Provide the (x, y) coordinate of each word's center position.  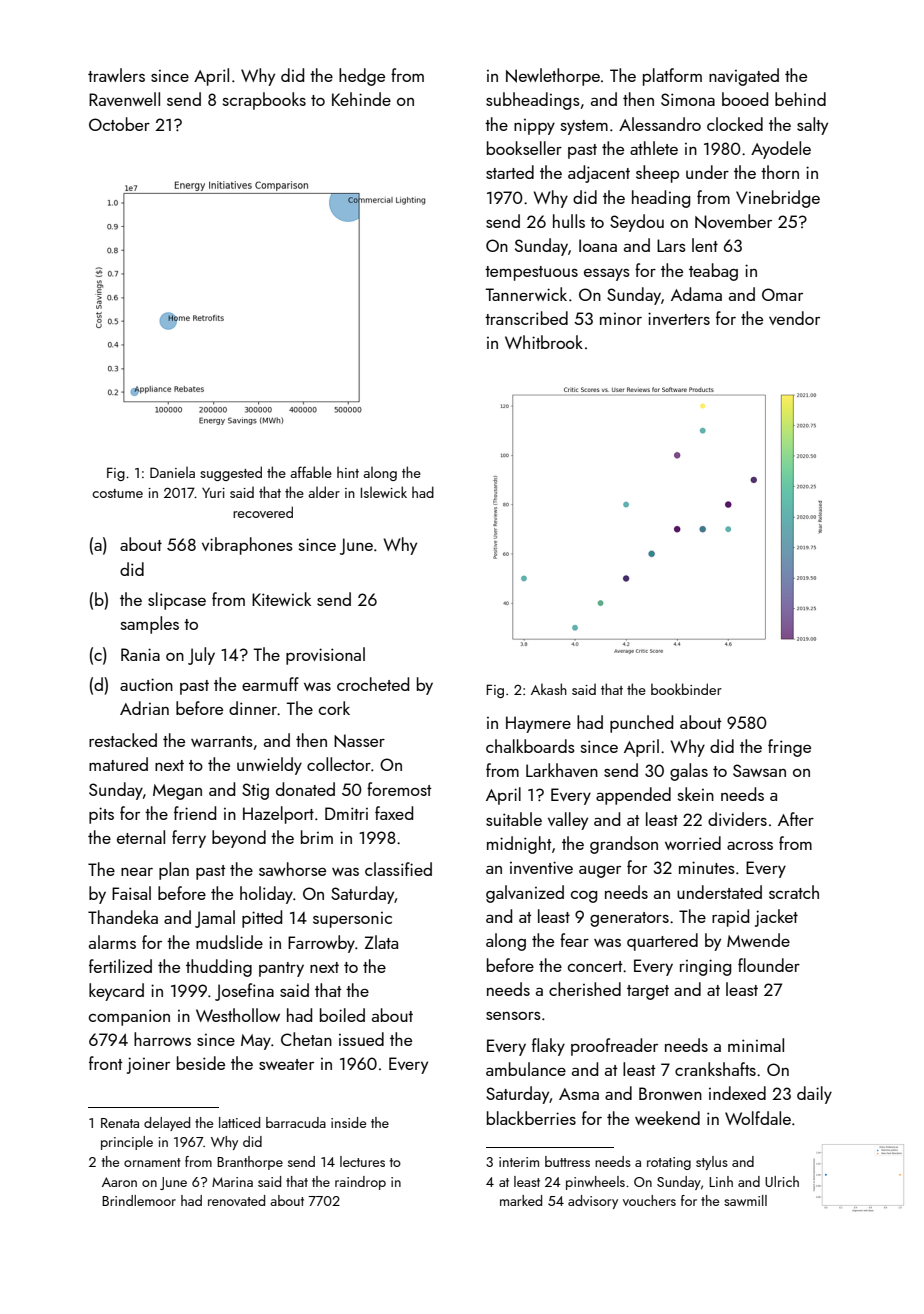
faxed (394, 813)
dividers (737, 819)
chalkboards (530, 746)
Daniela (172, 472)
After (796, 819)
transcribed (526, 318)
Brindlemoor (139, 1200)
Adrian (144, 708)
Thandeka (123, 917)
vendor (794, 318)
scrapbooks (264, 101)
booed (745, 99)
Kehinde (361, 99)
